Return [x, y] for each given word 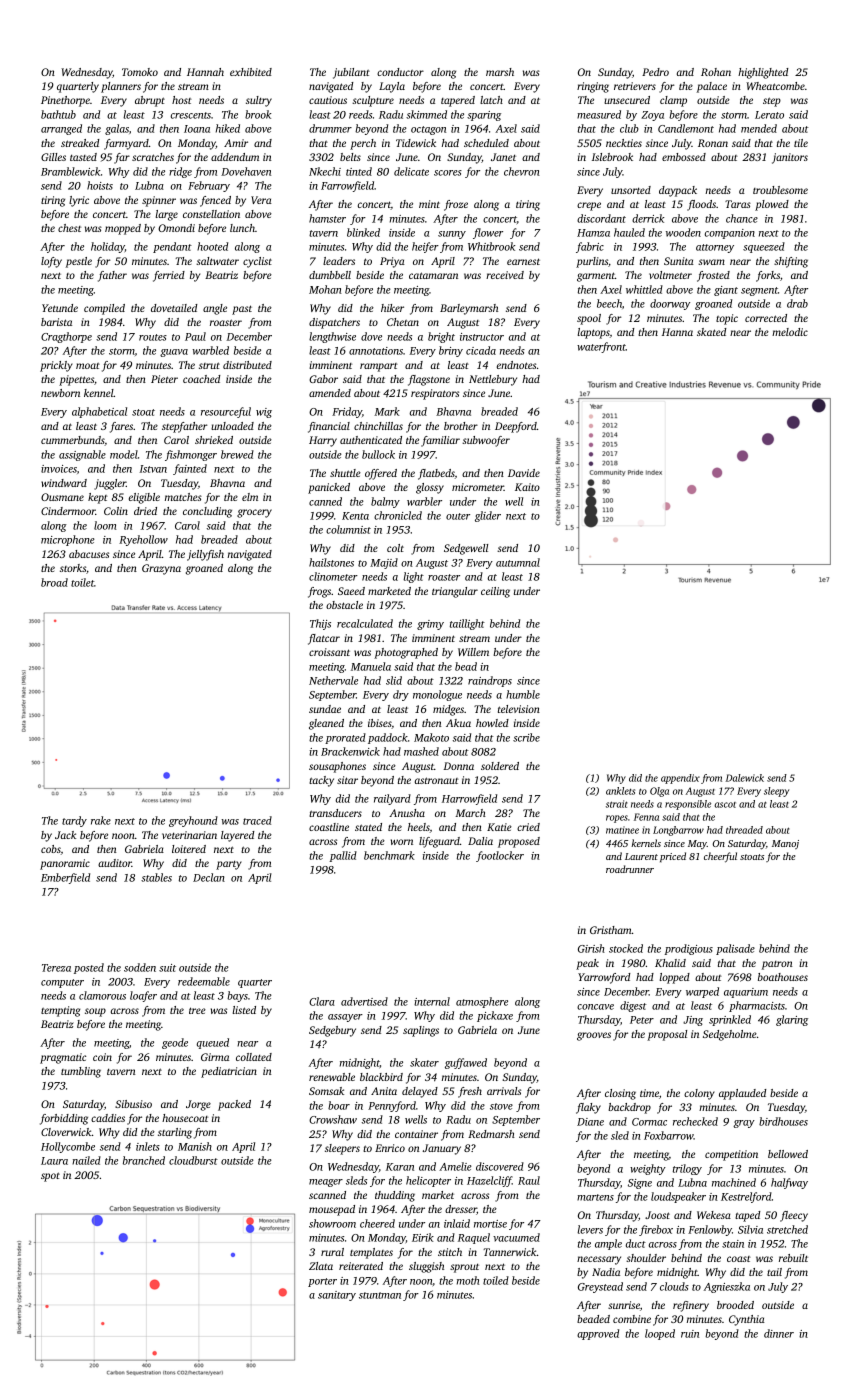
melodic [790, 332]
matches [183, 497]
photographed [406, 653]
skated [712, 332]
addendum [235, 157]
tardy [74, 821]
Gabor [323, 379]
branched [144, 1160]
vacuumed [516, 1237]
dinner [779, 1333]
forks [768, 276]
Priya [392, 262]
